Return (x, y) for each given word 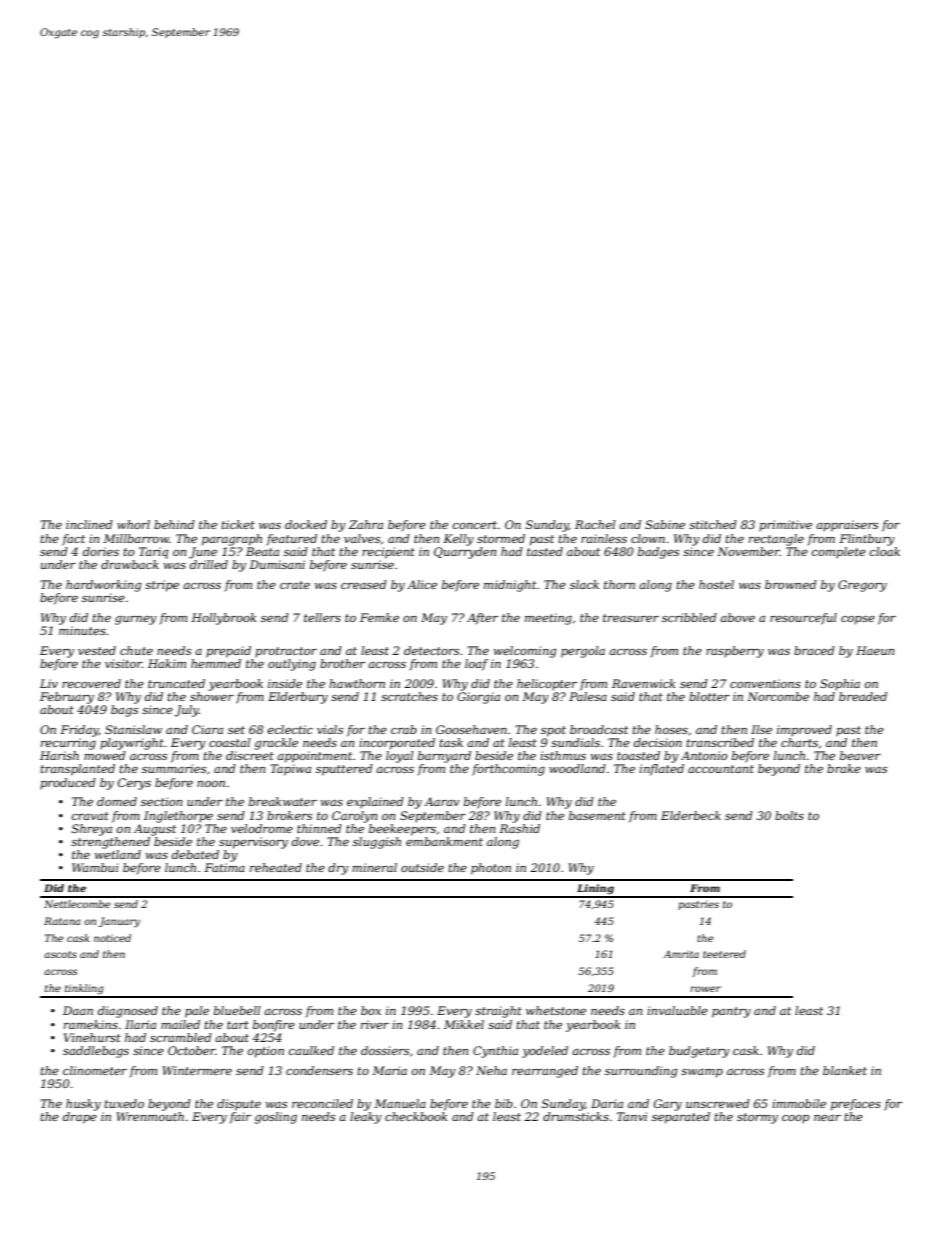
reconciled (322, 1103)
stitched (713, 524)
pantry (731, 1012)
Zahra (366, 524)
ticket (238, 524)
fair (240, 1118)
